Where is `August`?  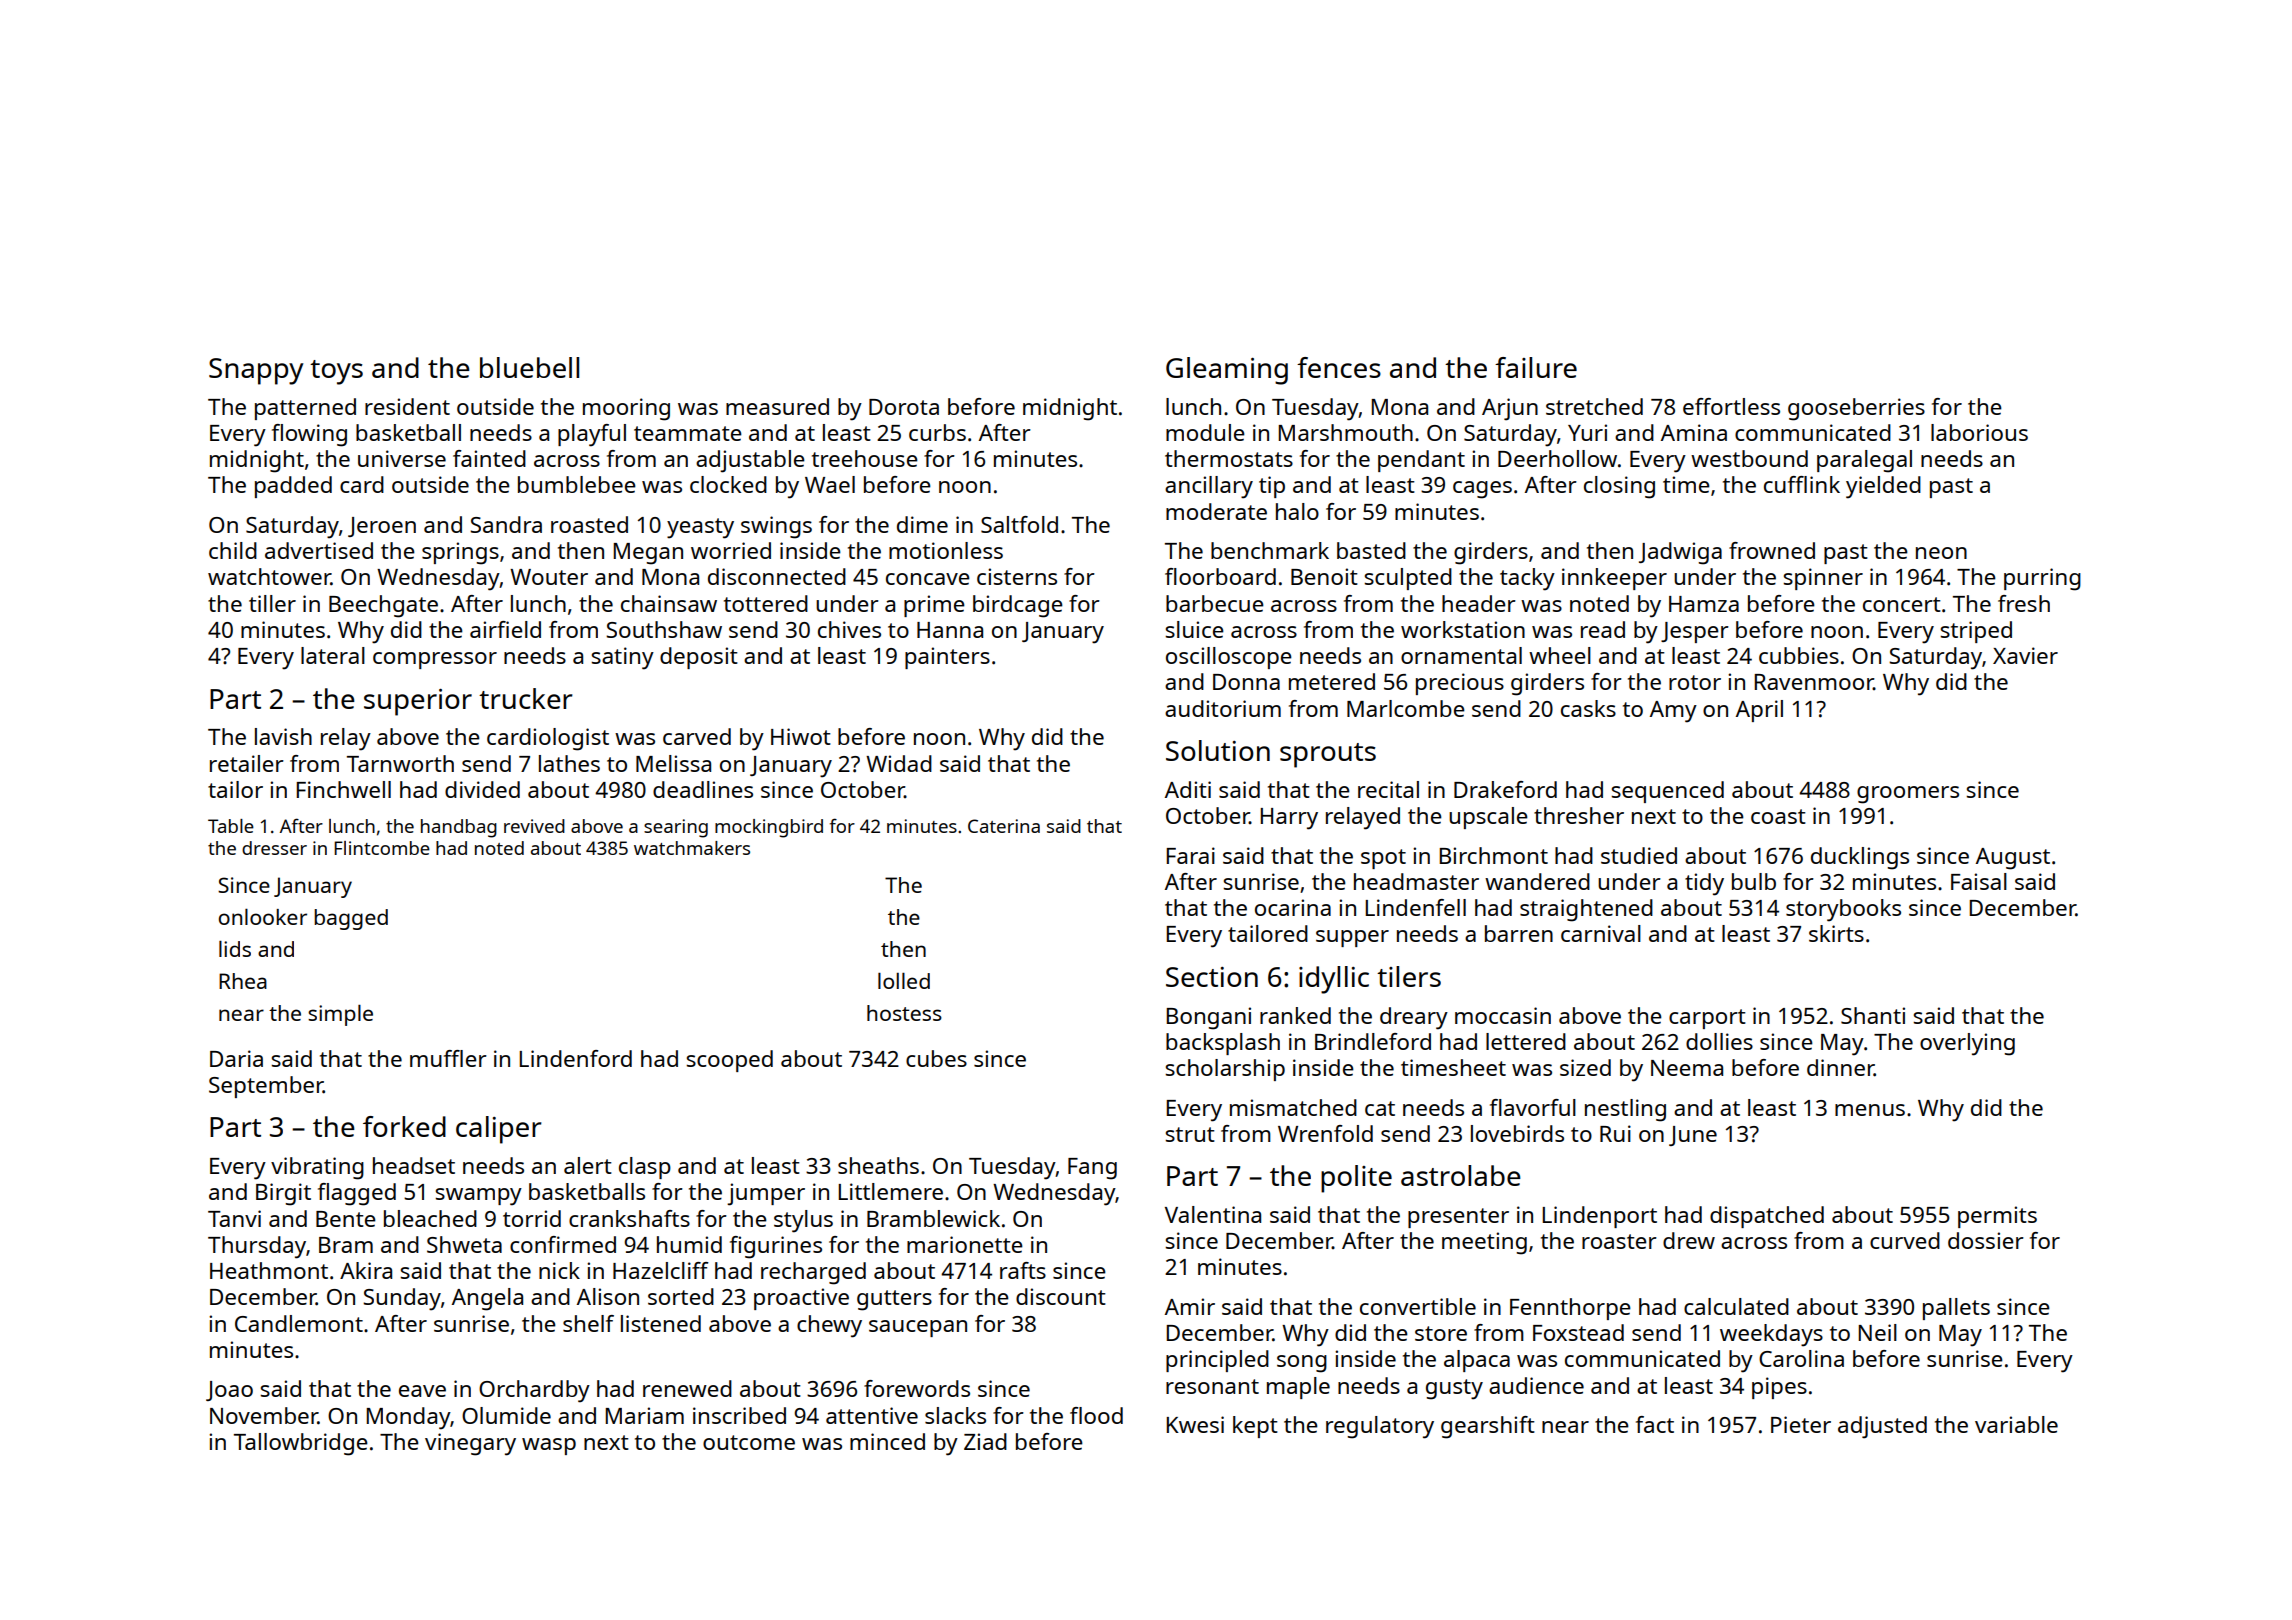
August is located at coordinates (2013, 859).
